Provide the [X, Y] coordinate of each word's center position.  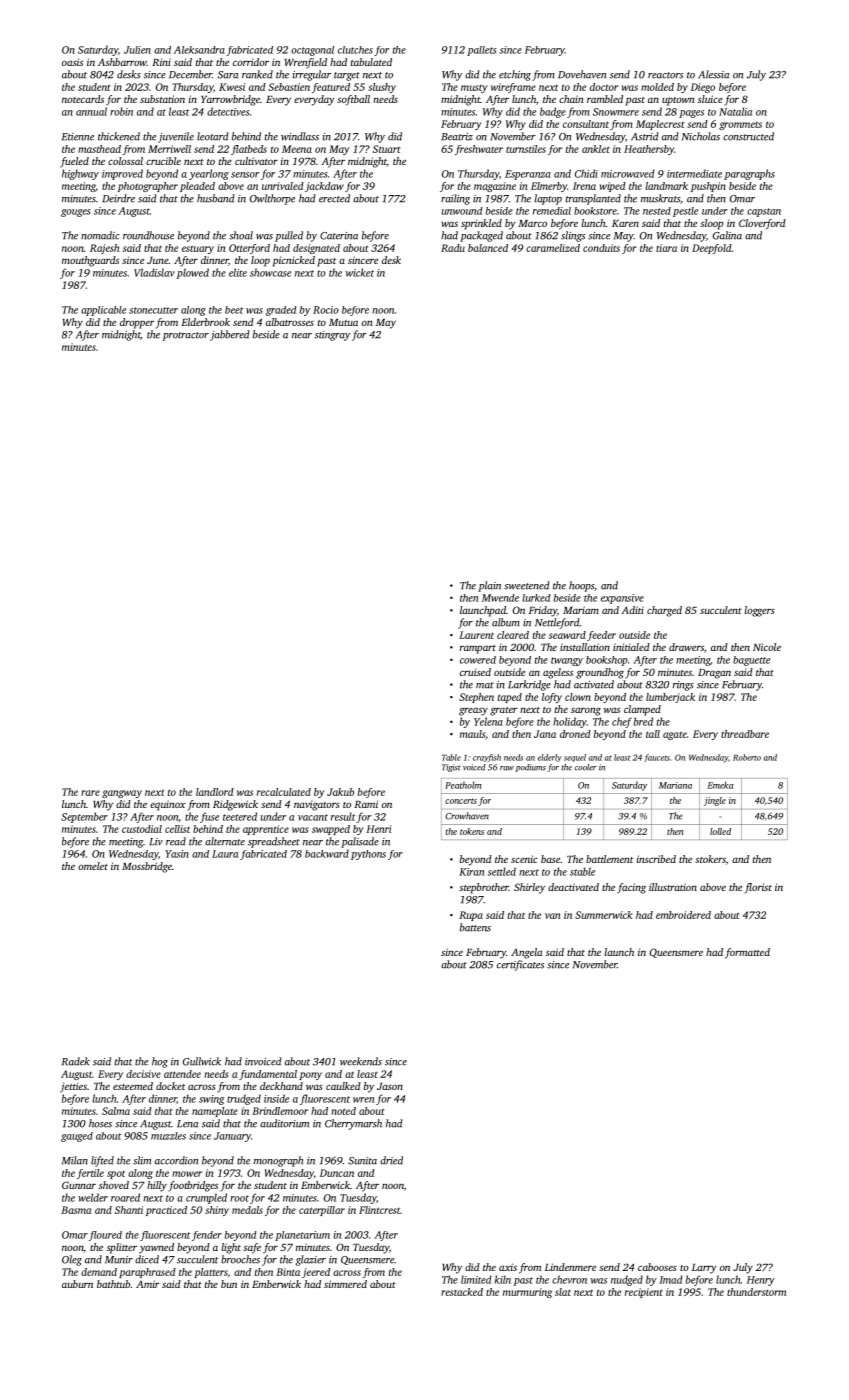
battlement [609, 859]
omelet [93, 866]
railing [455, 199]
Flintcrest [379, 1210]
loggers [760, 611]
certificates [520, 965]
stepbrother [484, 888]
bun [229, 1284]
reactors [665, 75]
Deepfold [712, 249]
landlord [215, 792]
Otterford [249, 249]
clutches [355, 50]
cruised [475, 672]
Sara [228, 75]
